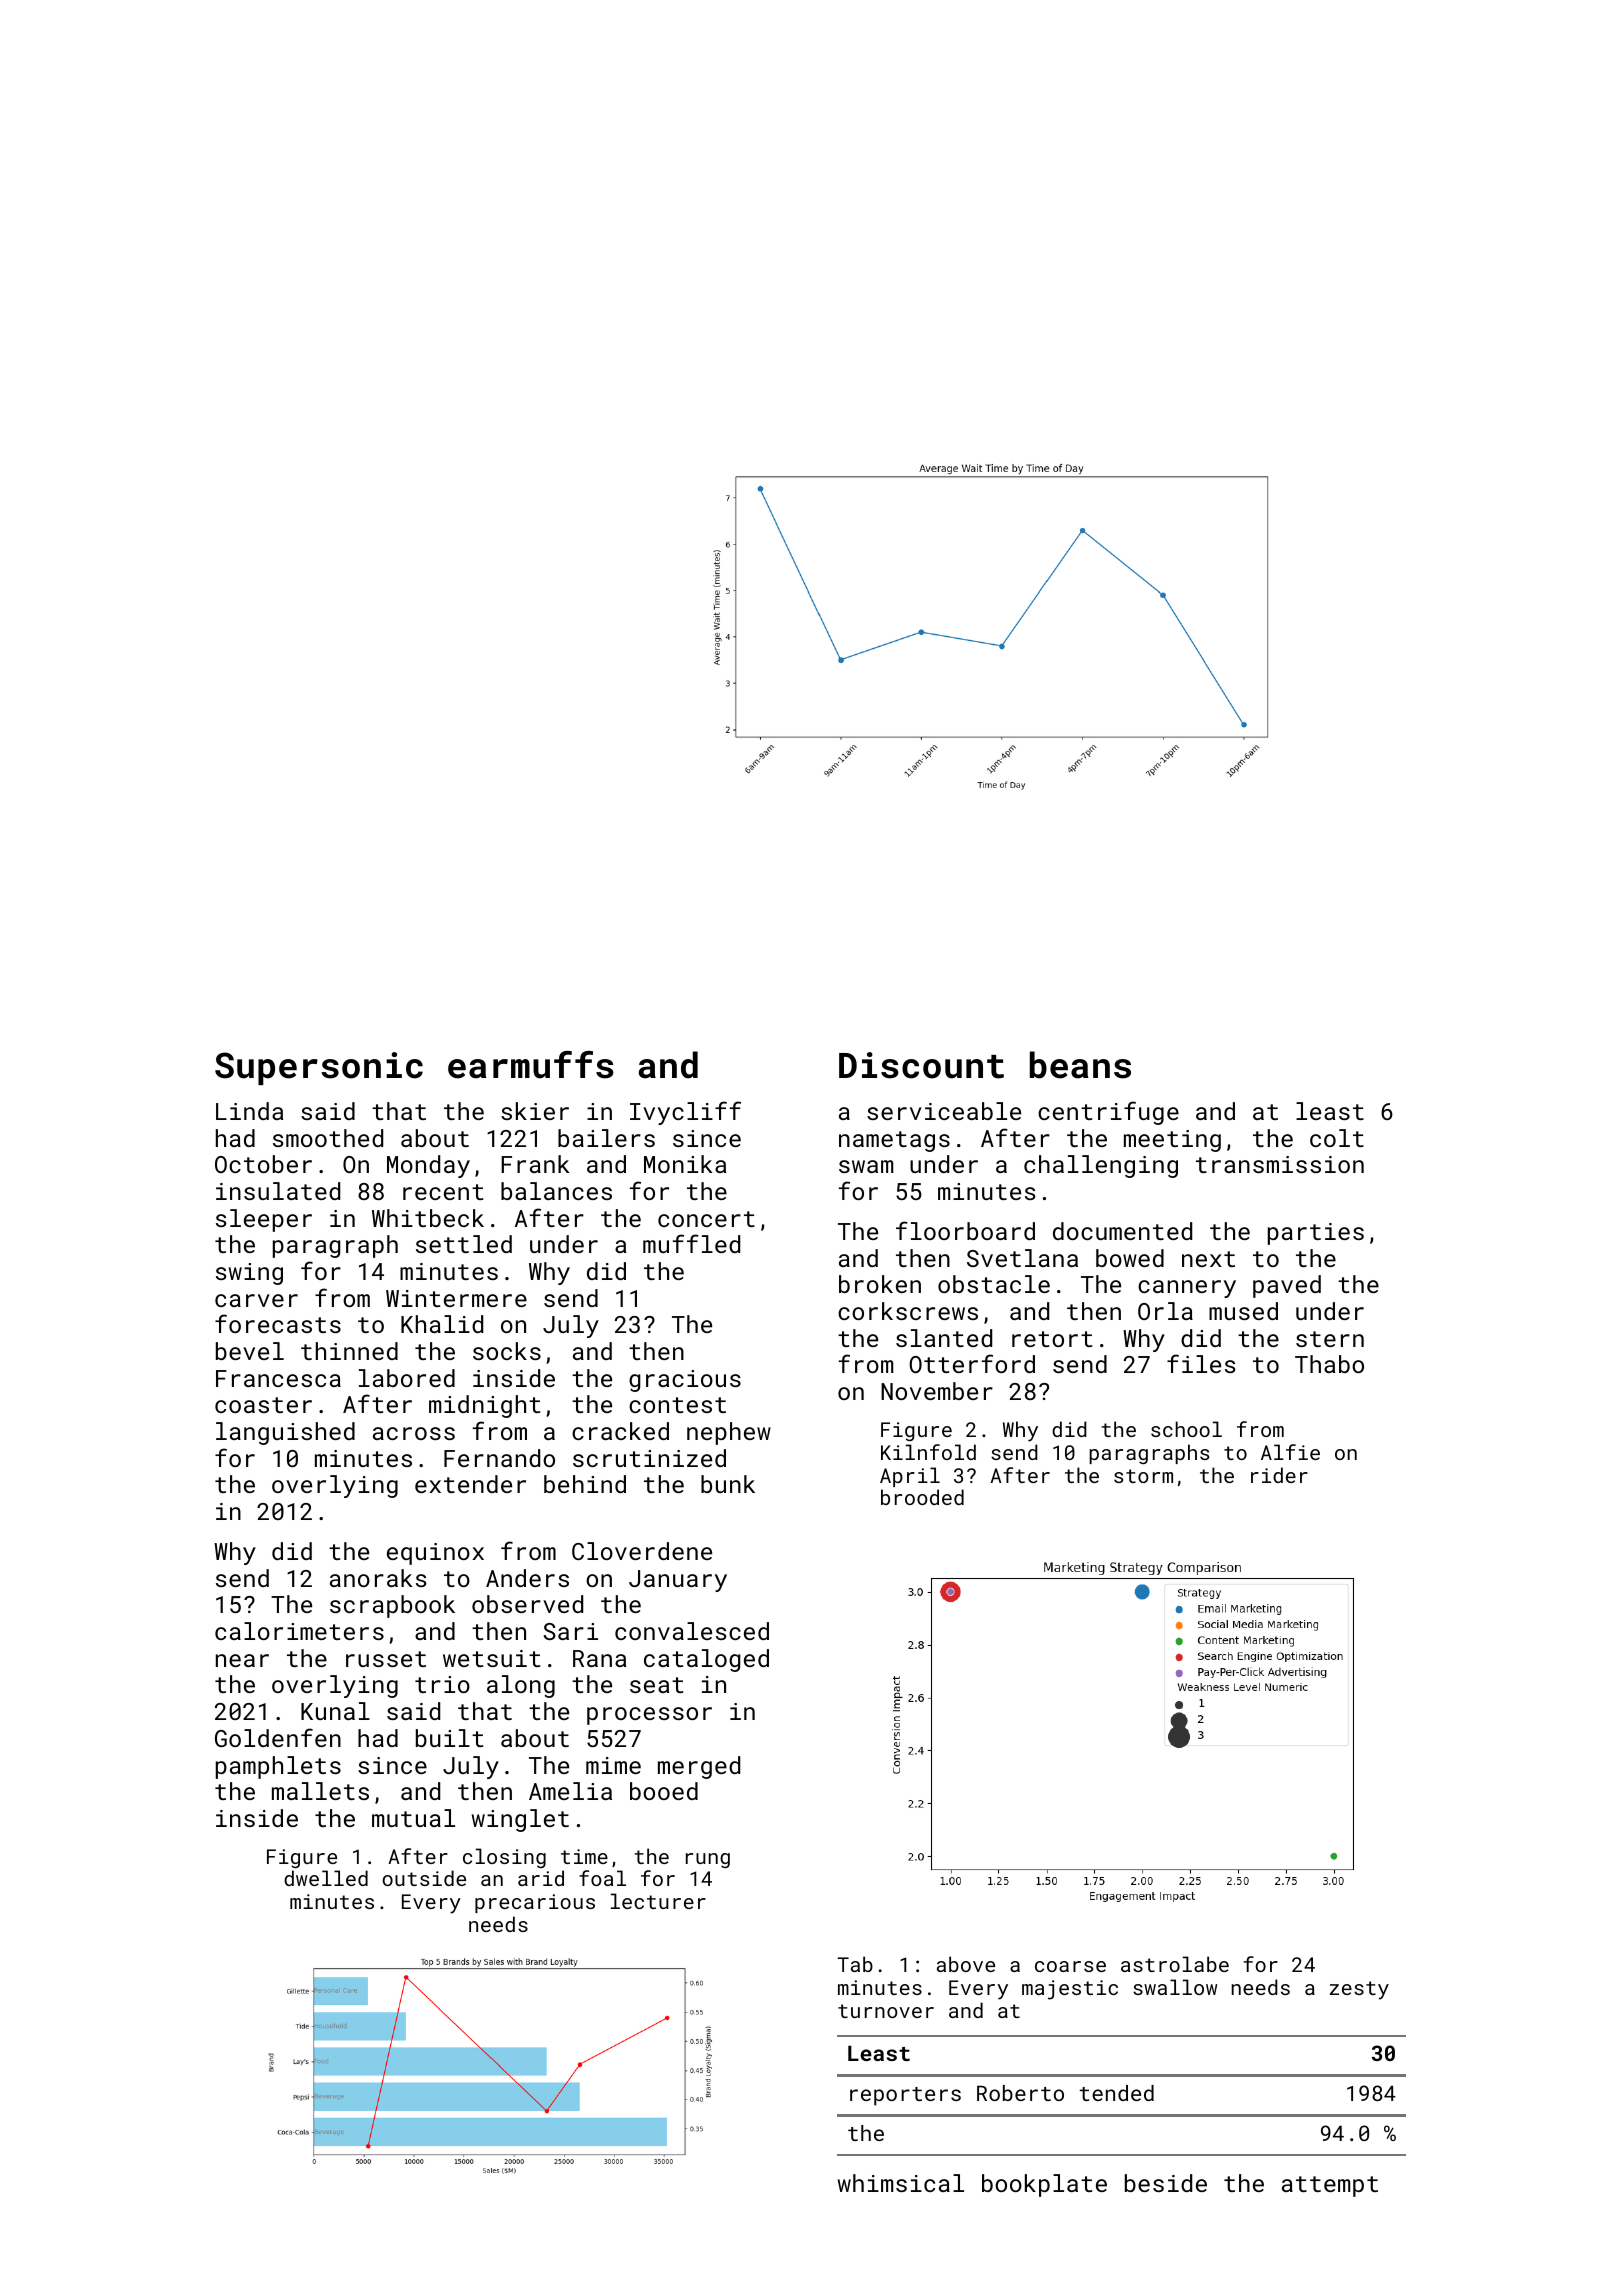 Image resolution: width=1620 pixels, height=2292 pixels. What do you see at coordinates (531, 1065) in the screenshot?
I see `earmuffs` at bounding box center [531, 1065].
